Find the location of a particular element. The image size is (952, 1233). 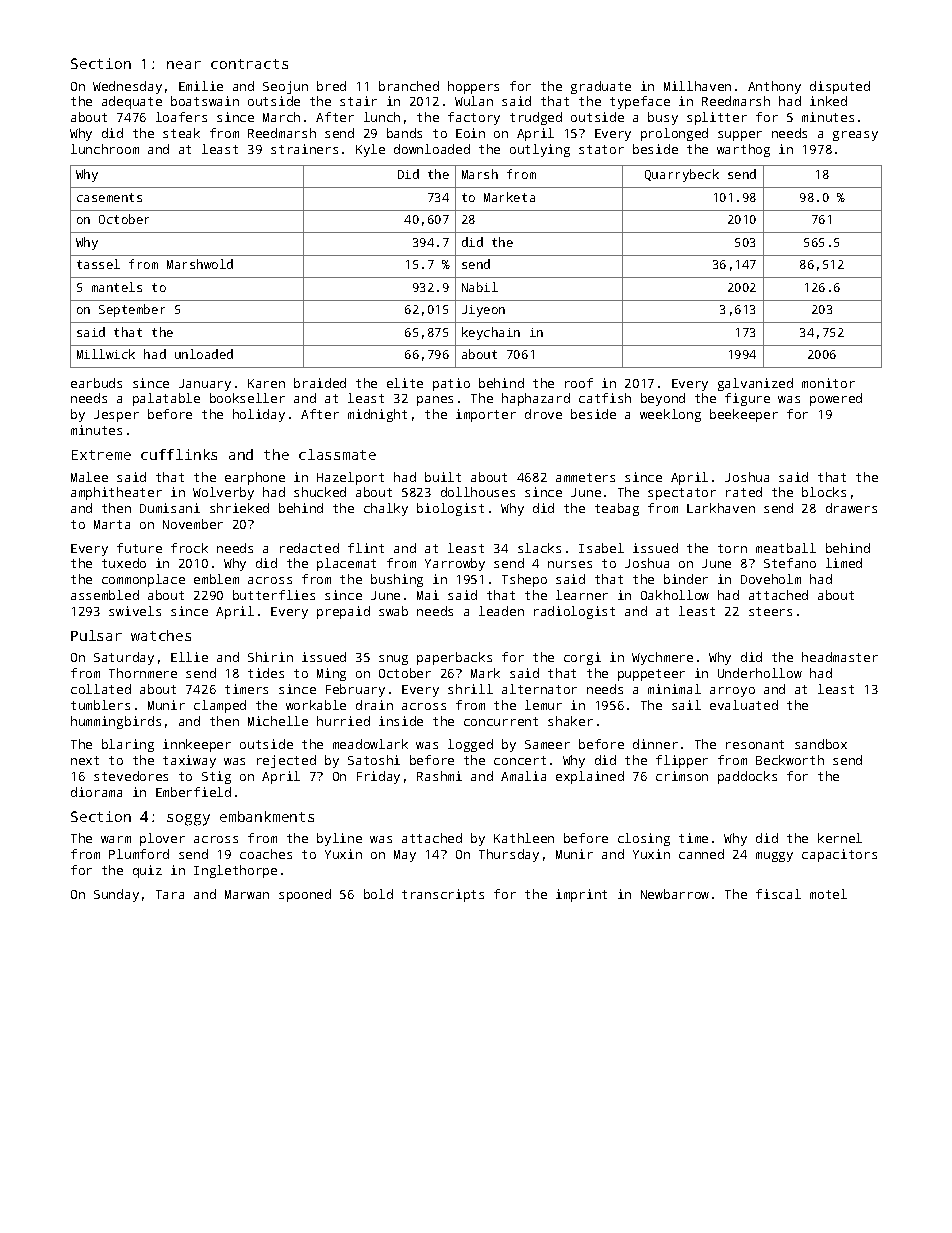

near is located at coordinates (184, 65).
